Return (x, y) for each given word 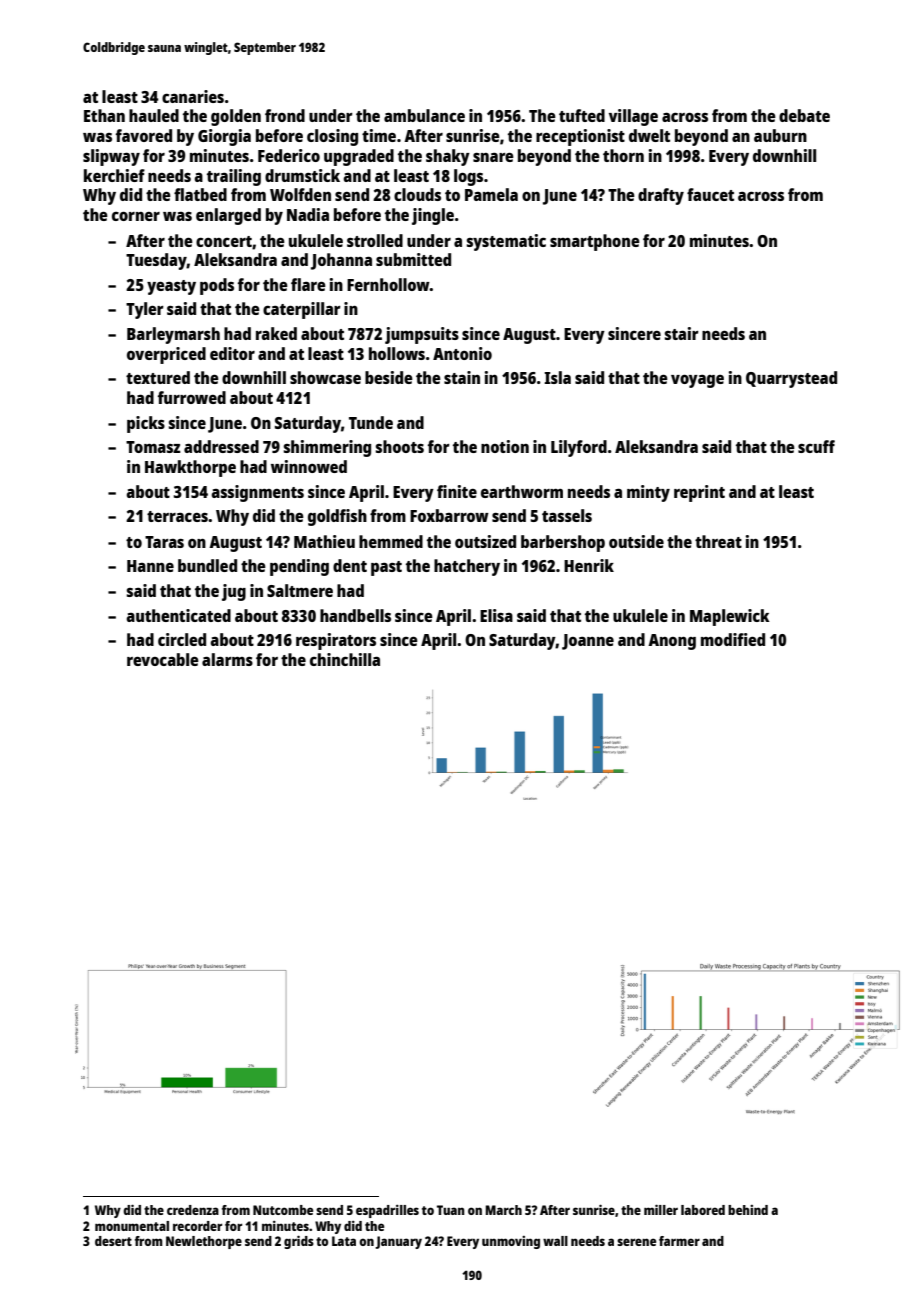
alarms (227, 659)
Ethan (104, 115)
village (633, 117)
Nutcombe (283, 1210)
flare (308, 284)
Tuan (451, 1210)
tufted (582, 115)
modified (733, 639)
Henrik (589, 565)
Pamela (491, 194)
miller (661, 1209)
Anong (672, 642)
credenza (193, 1210)
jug (234, 592)
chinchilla (345, 659)
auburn (780, 135)
